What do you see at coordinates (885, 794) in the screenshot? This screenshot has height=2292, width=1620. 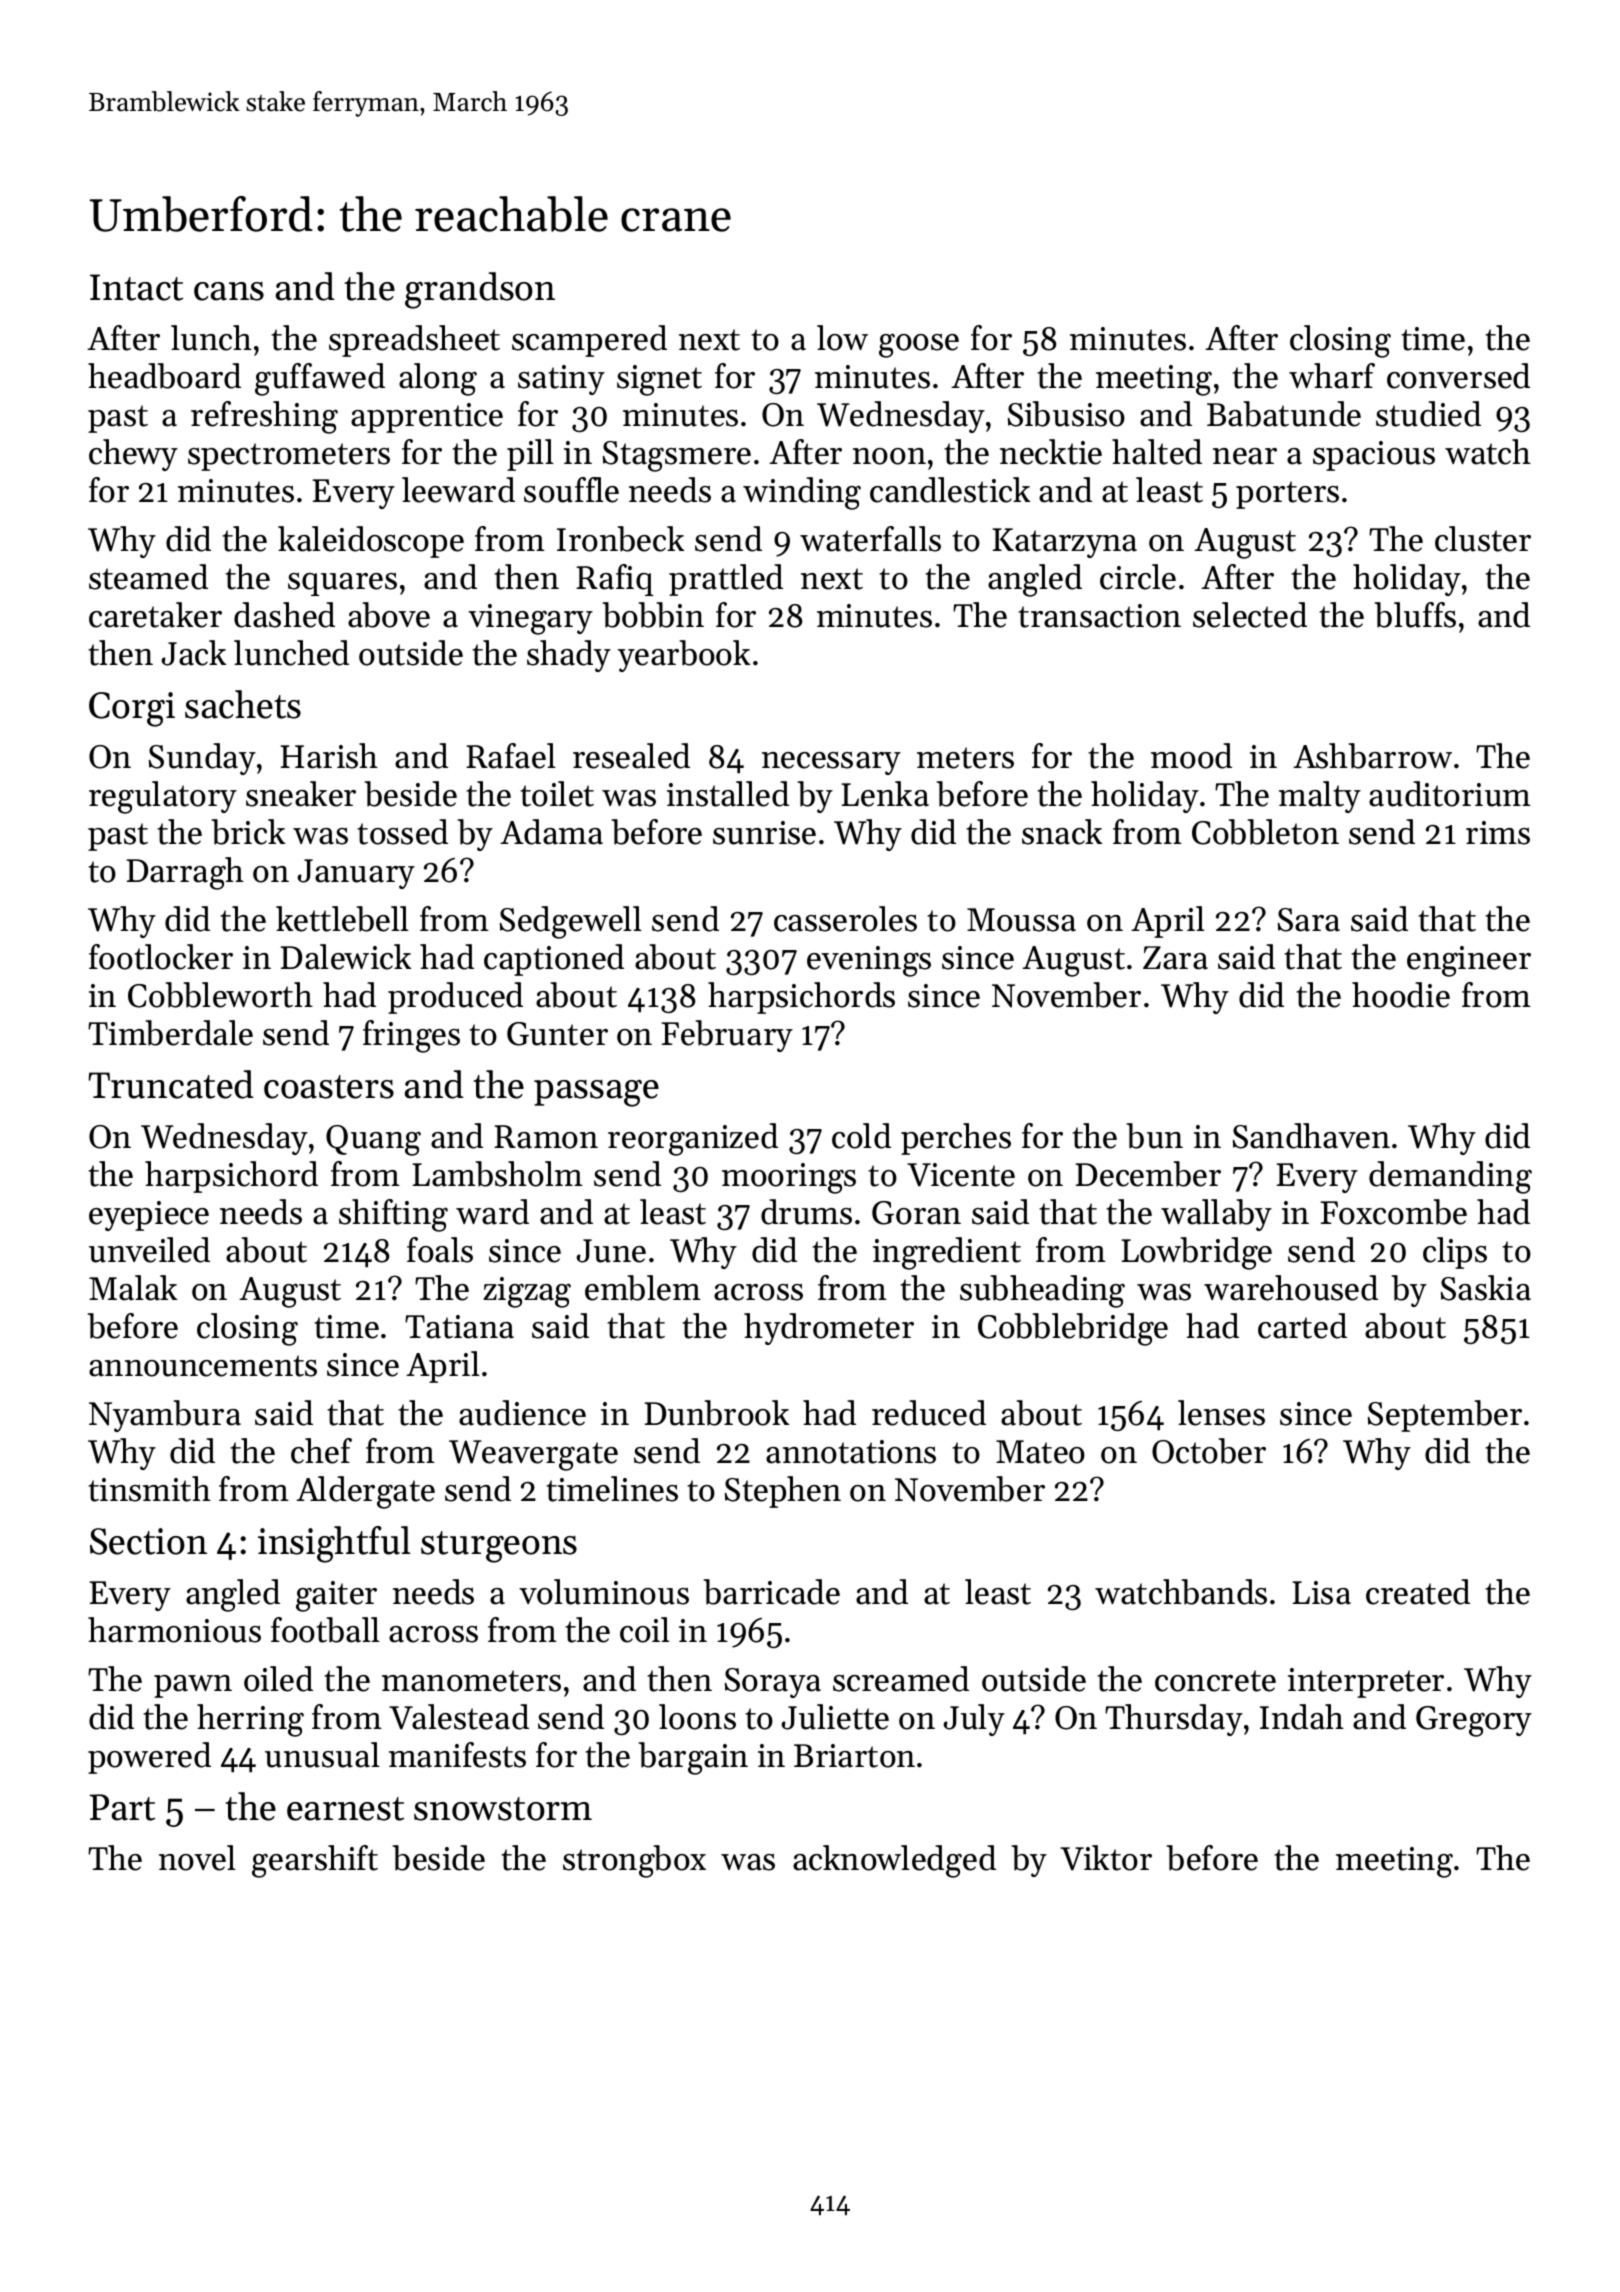 I see `Lenka` at bounding box center [885, 794].
